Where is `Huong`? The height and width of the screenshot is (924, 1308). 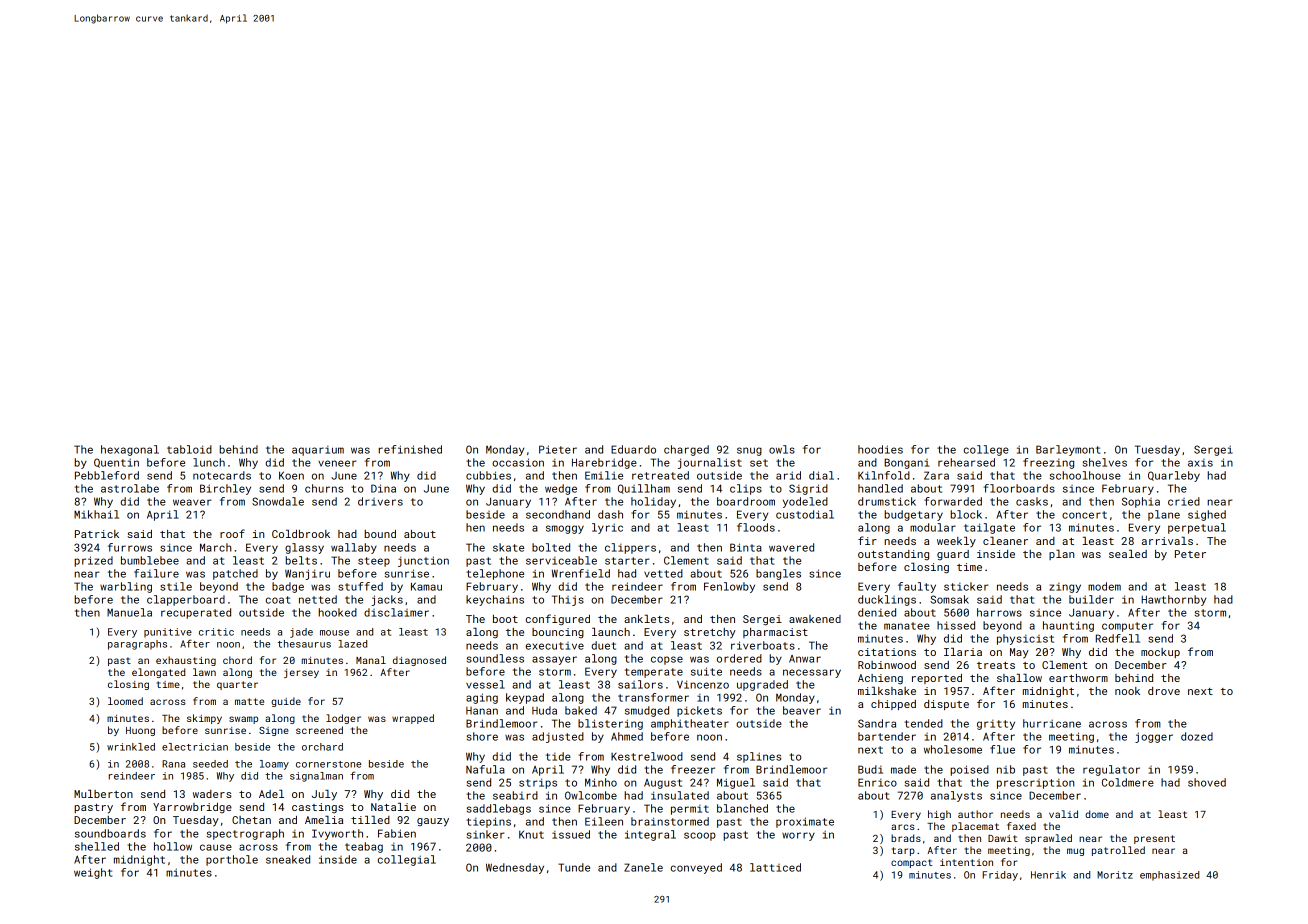
Huong is located at coordinates (140, 731).
